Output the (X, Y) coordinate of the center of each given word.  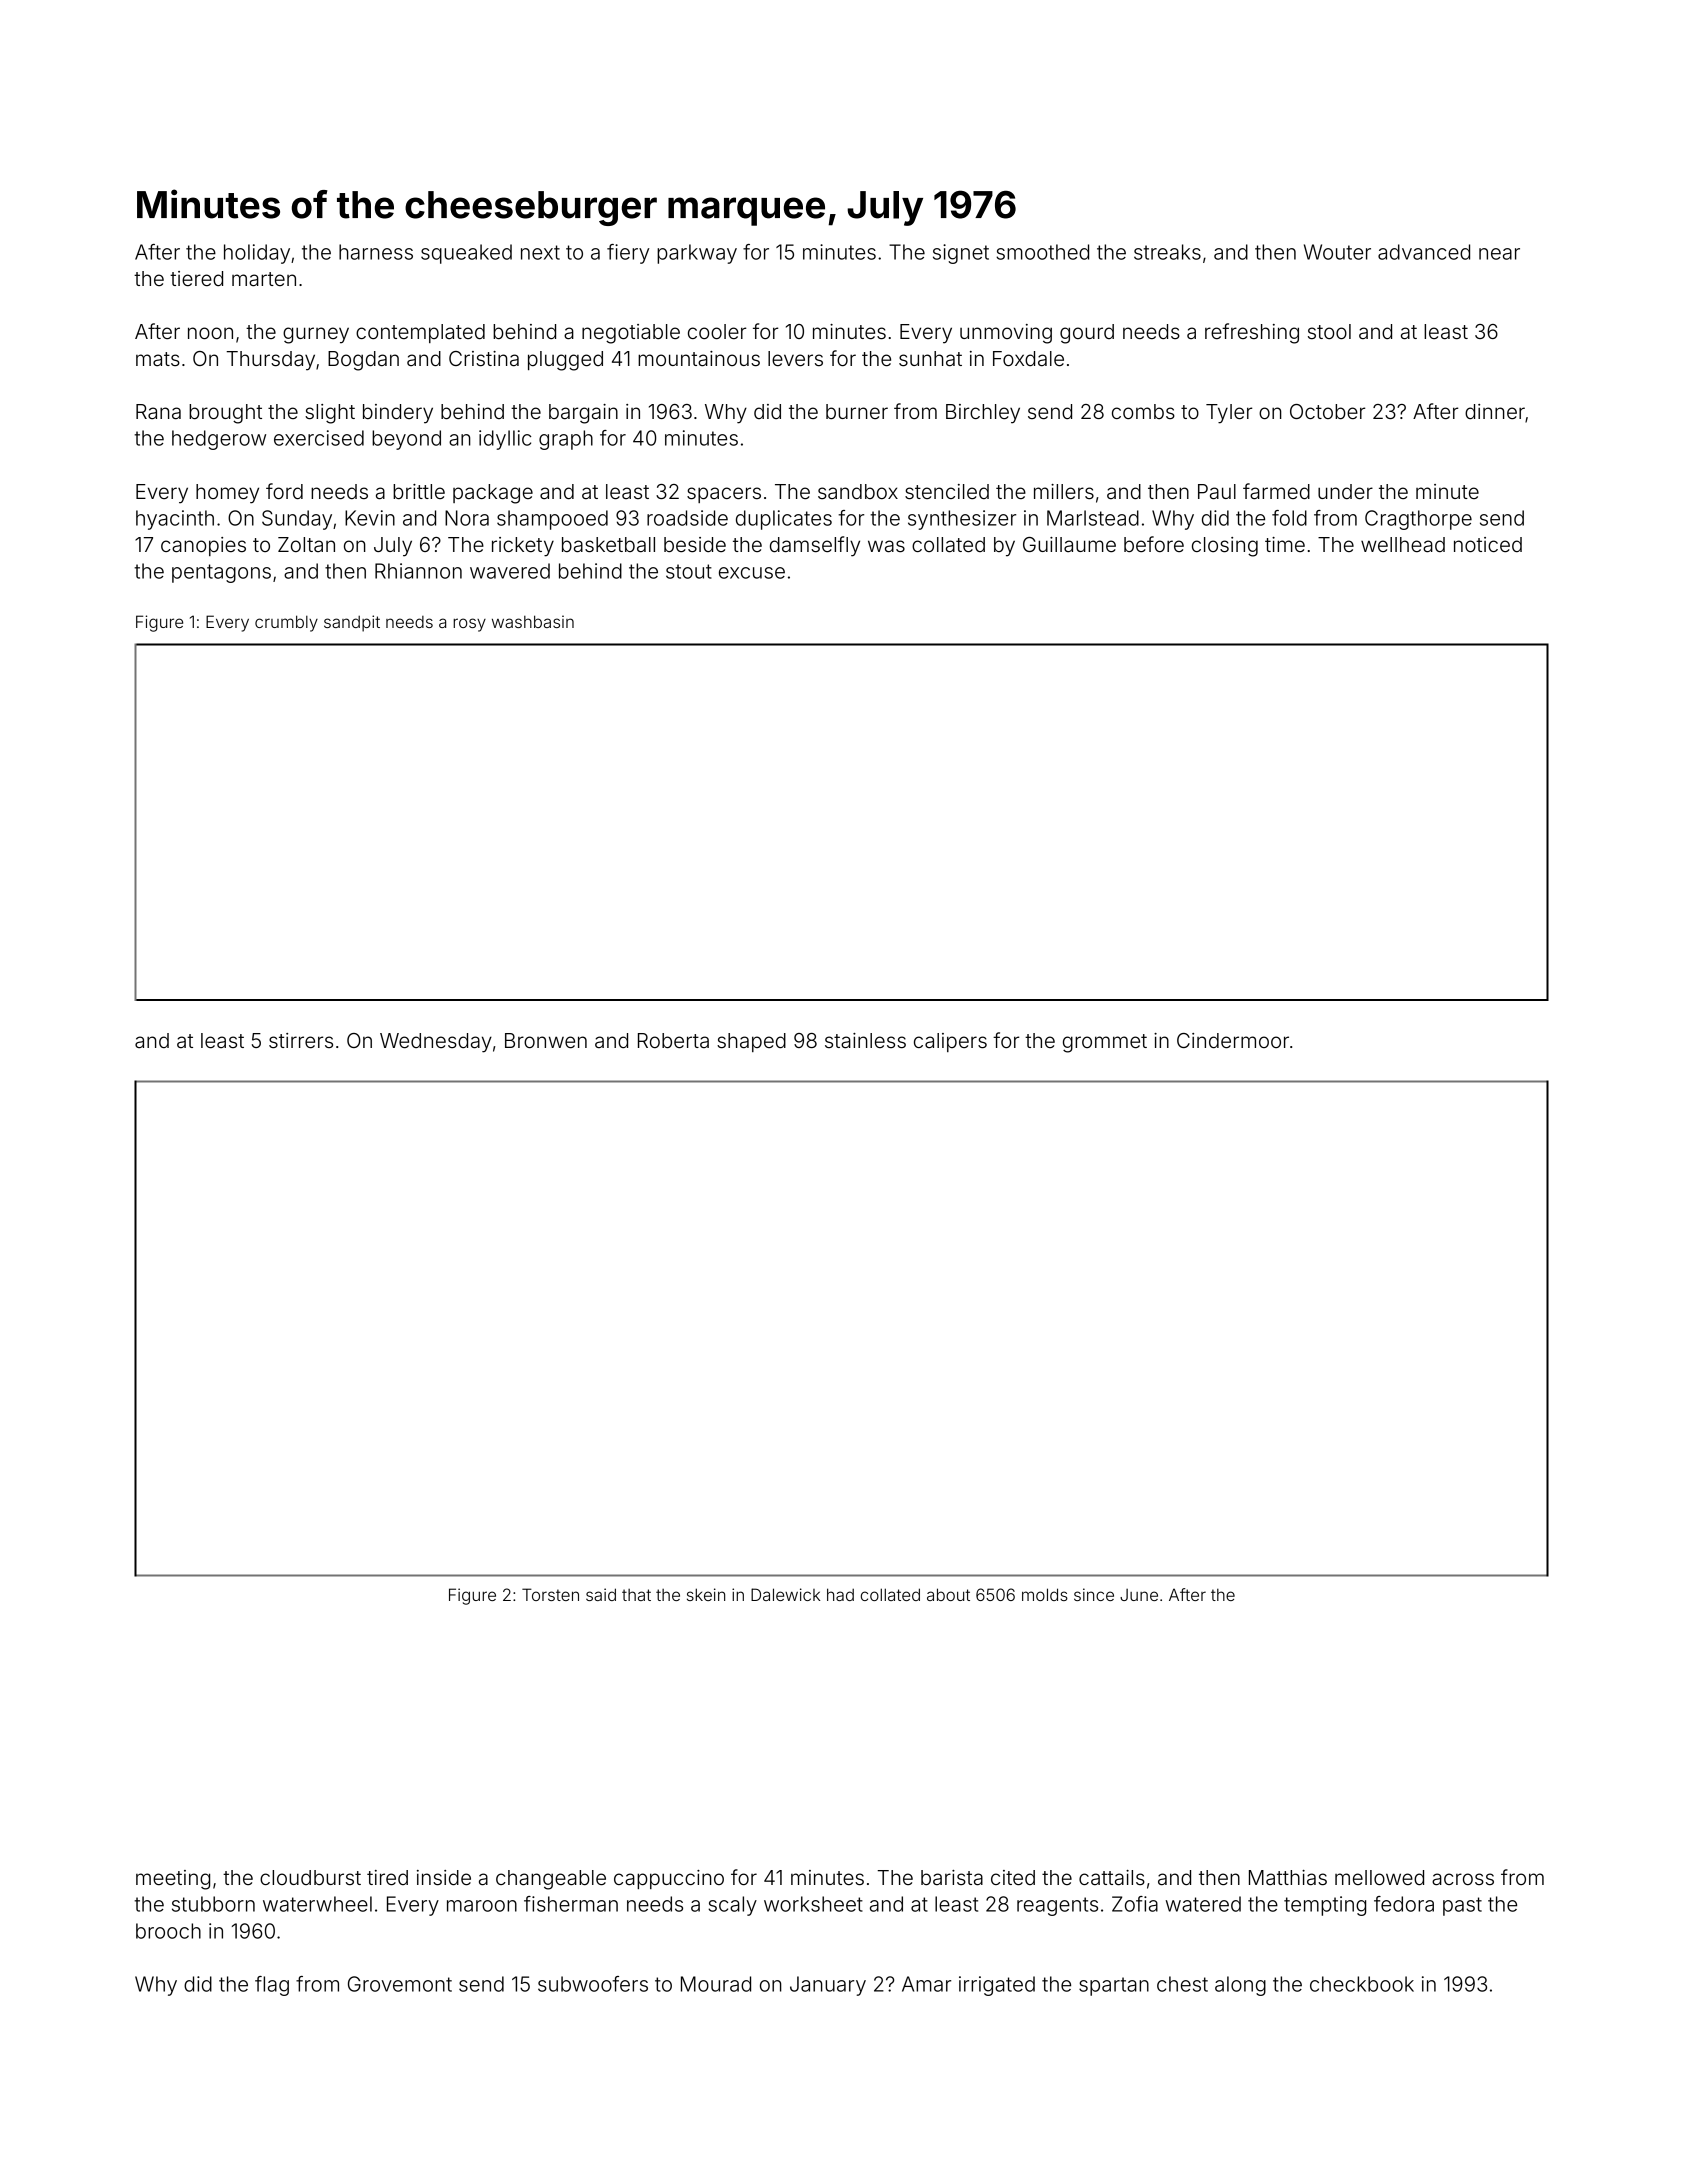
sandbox (858, 491)
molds (1045, 1594)
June (1139, 1595)
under (1345, 491)
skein (706, 1594)
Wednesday (436, 1043)
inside (444, 1877)
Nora (467, 518)
